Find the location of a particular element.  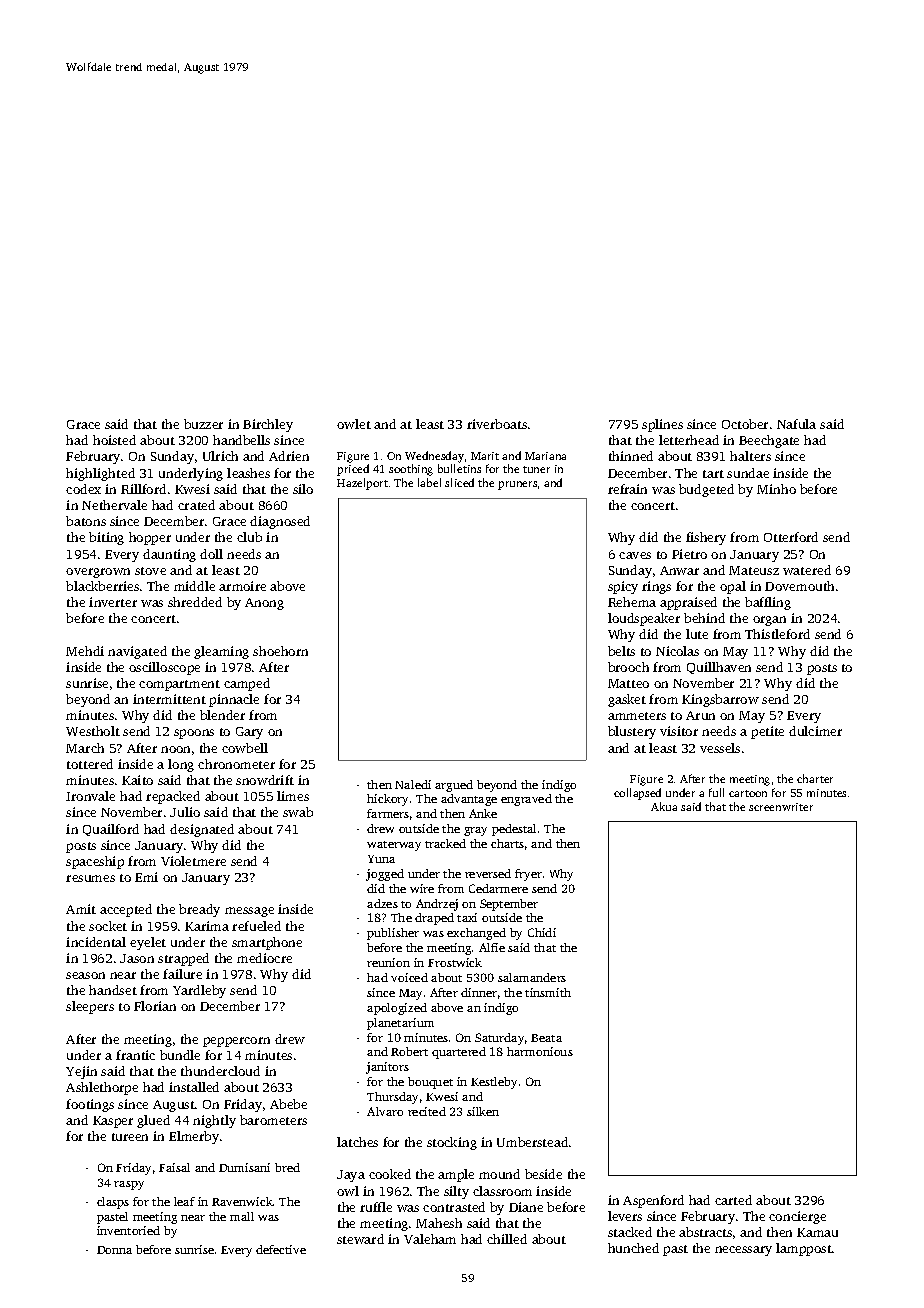

buzzer is located at coordinates (203, 424).
